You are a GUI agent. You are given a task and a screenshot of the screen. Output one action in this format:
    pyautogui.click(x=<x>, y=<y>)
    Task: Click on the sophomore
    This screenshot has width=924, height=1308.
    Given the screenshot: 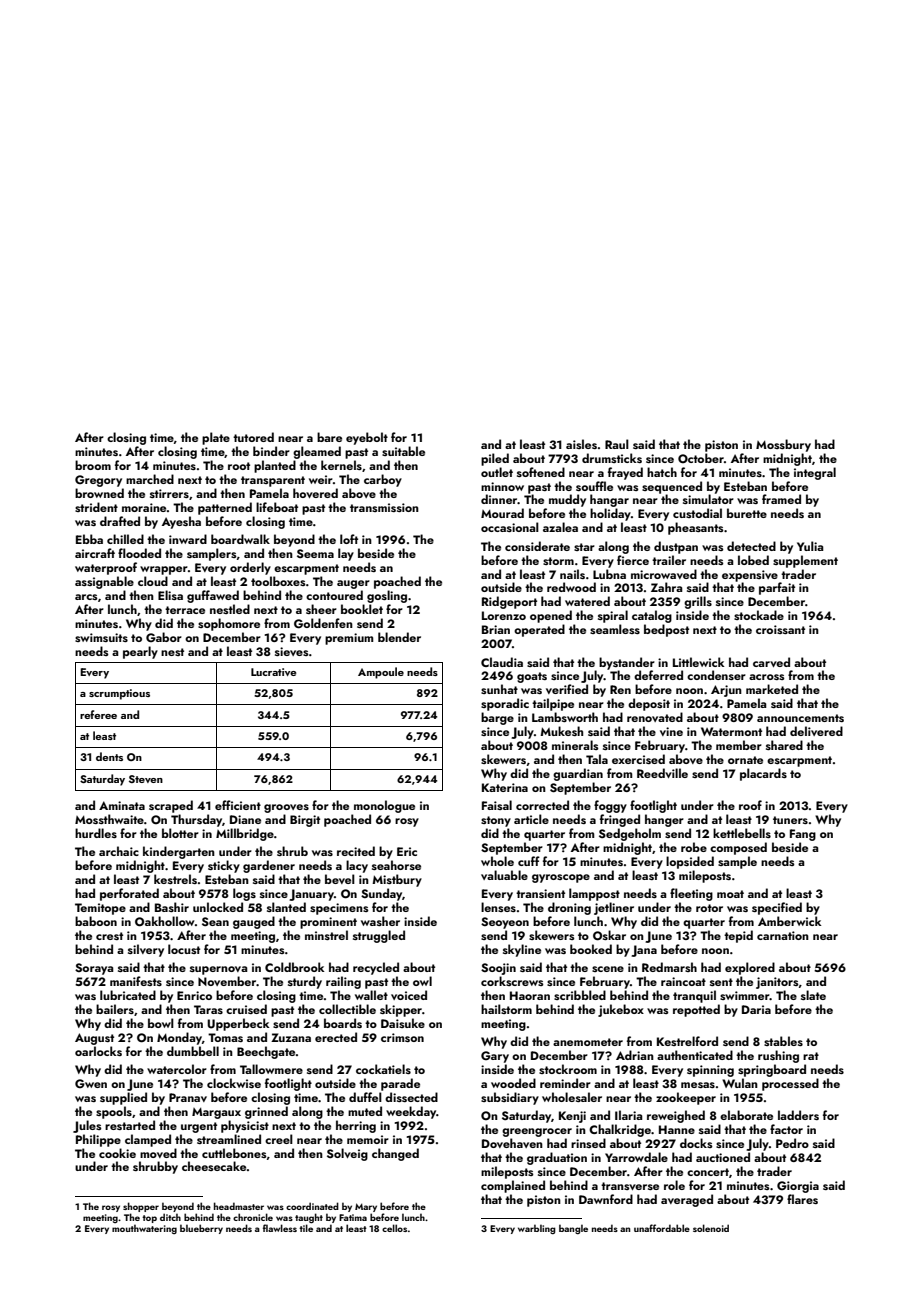 What is the action you would take?
    pyautogui.click(x=229, y=624)
